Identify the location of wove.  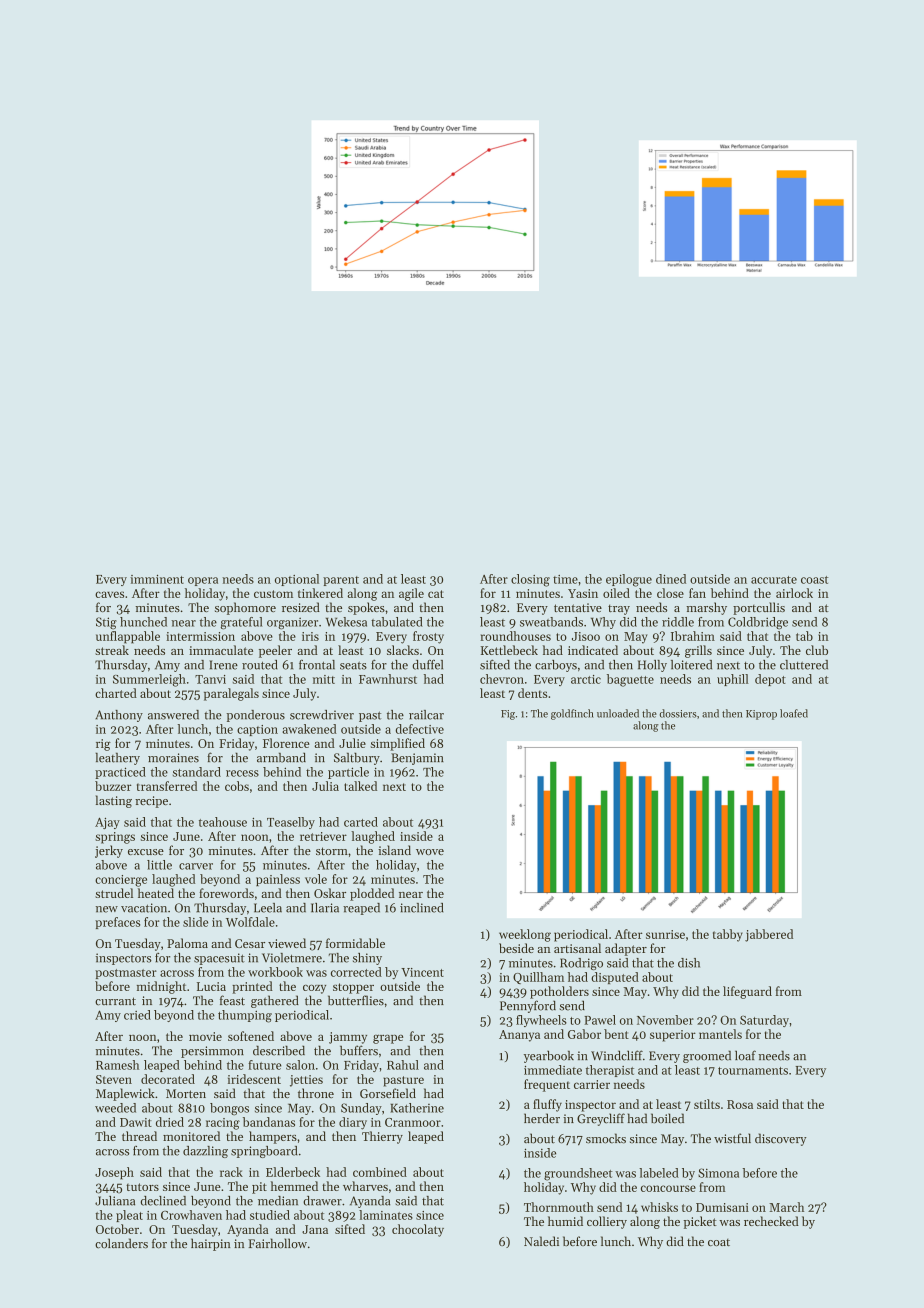
(430, 852).
